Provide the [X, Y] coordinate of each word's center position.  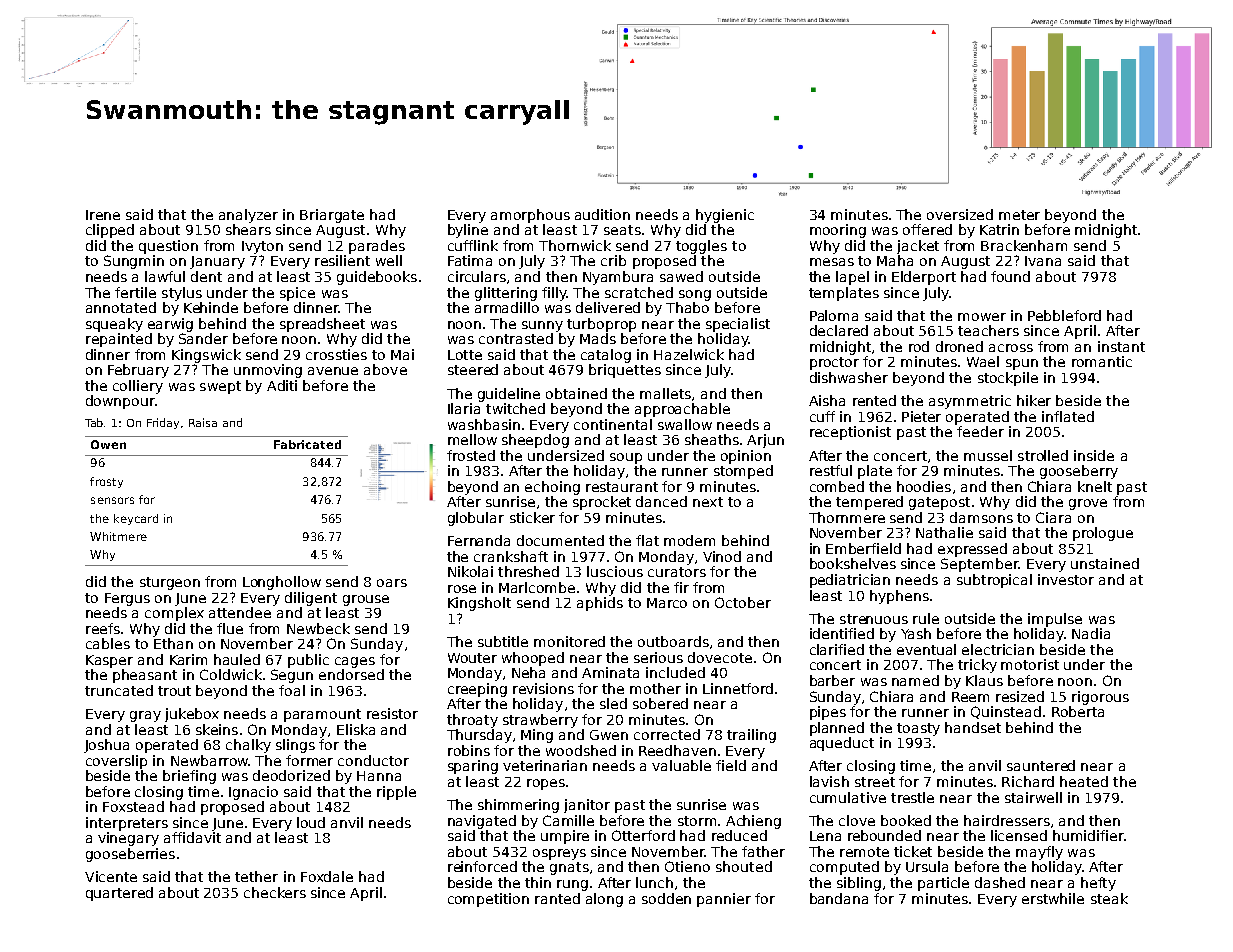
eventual [926, 649]
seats [622, 230]
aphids [600, 604]
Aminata [610, 672]
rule [926, 618]
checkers [275, 892]
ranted [557, 898]
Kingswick [206, 356]
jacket [918, 247]
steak [1109, 898]
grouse [366, 600]
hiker [1034, 400]
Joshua [106, 746]
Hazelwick [689, 354]
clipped [110, 231]
